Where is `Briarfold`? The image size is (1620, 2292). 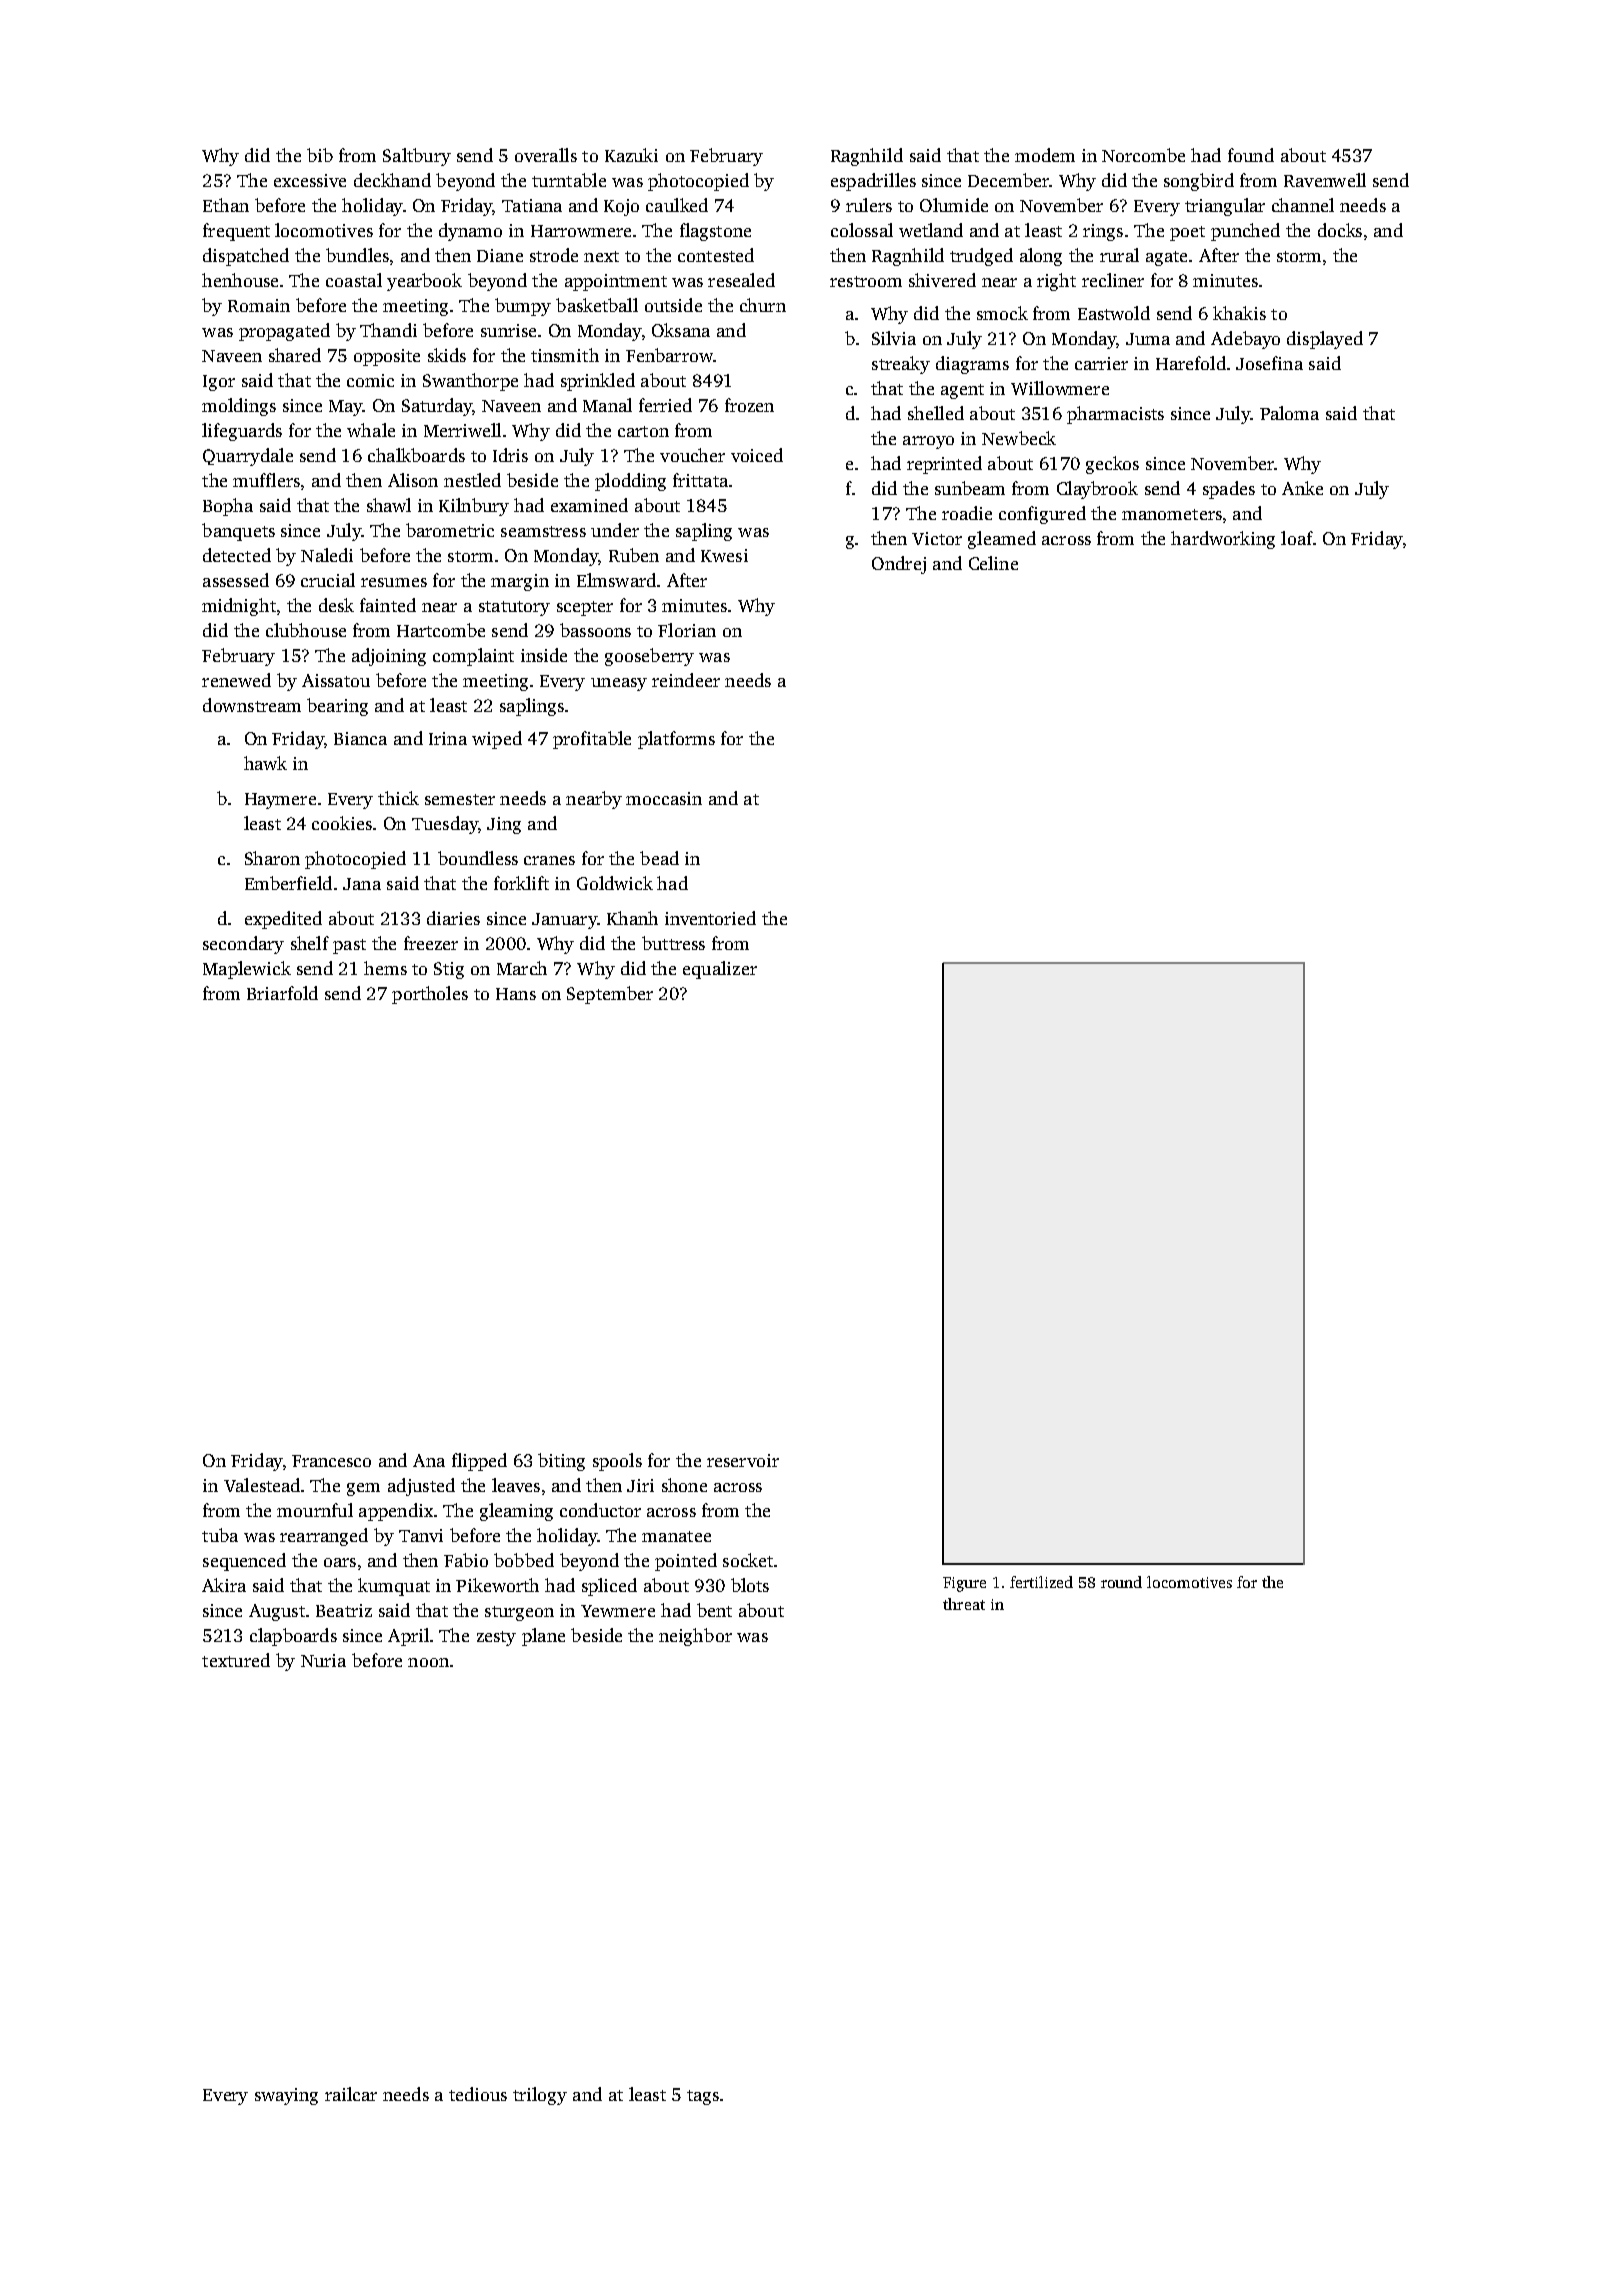 Briarfold is located at coordinates (282, 993).
